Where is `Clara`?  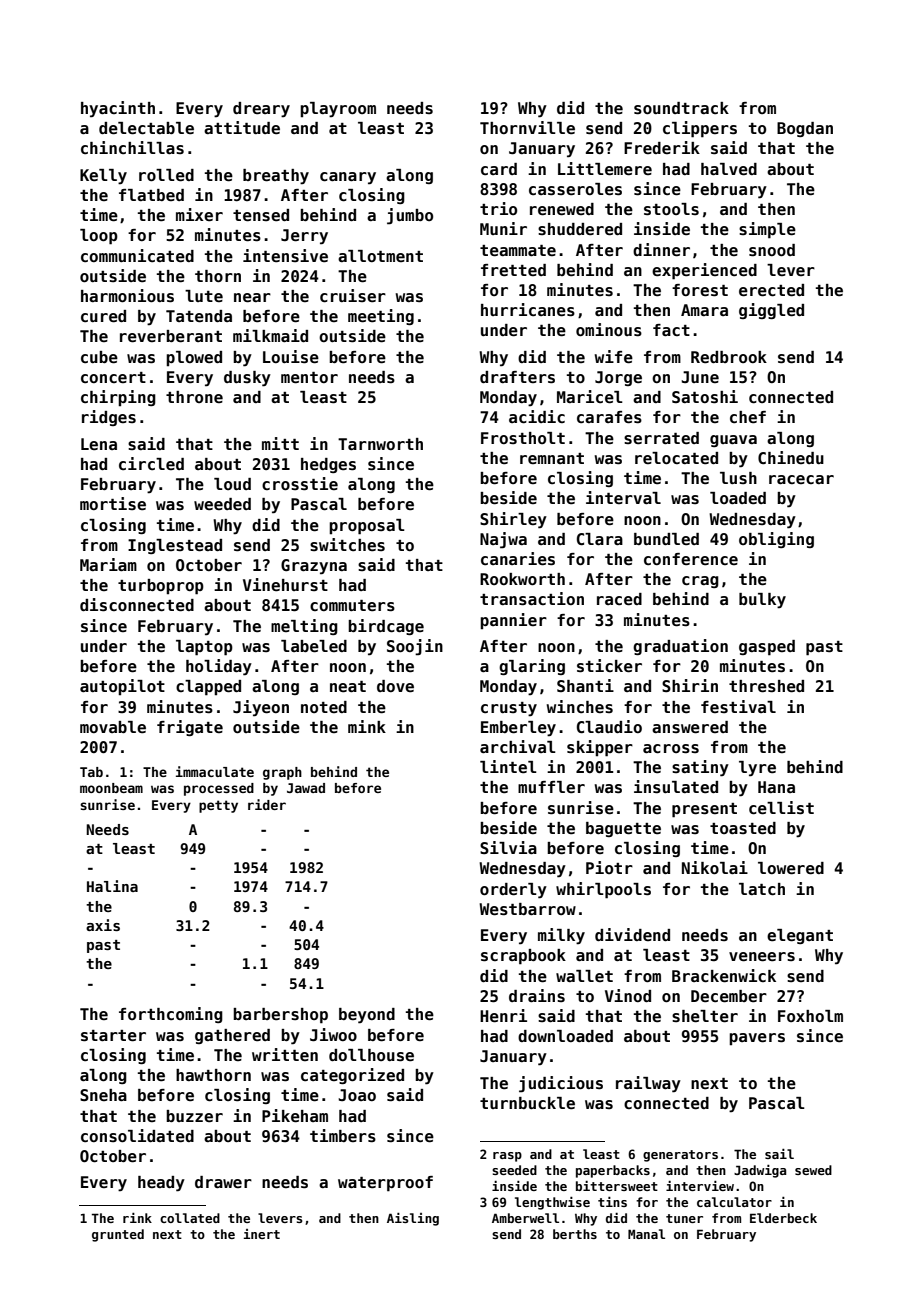
Clara is located at coordinates (600, 539).
